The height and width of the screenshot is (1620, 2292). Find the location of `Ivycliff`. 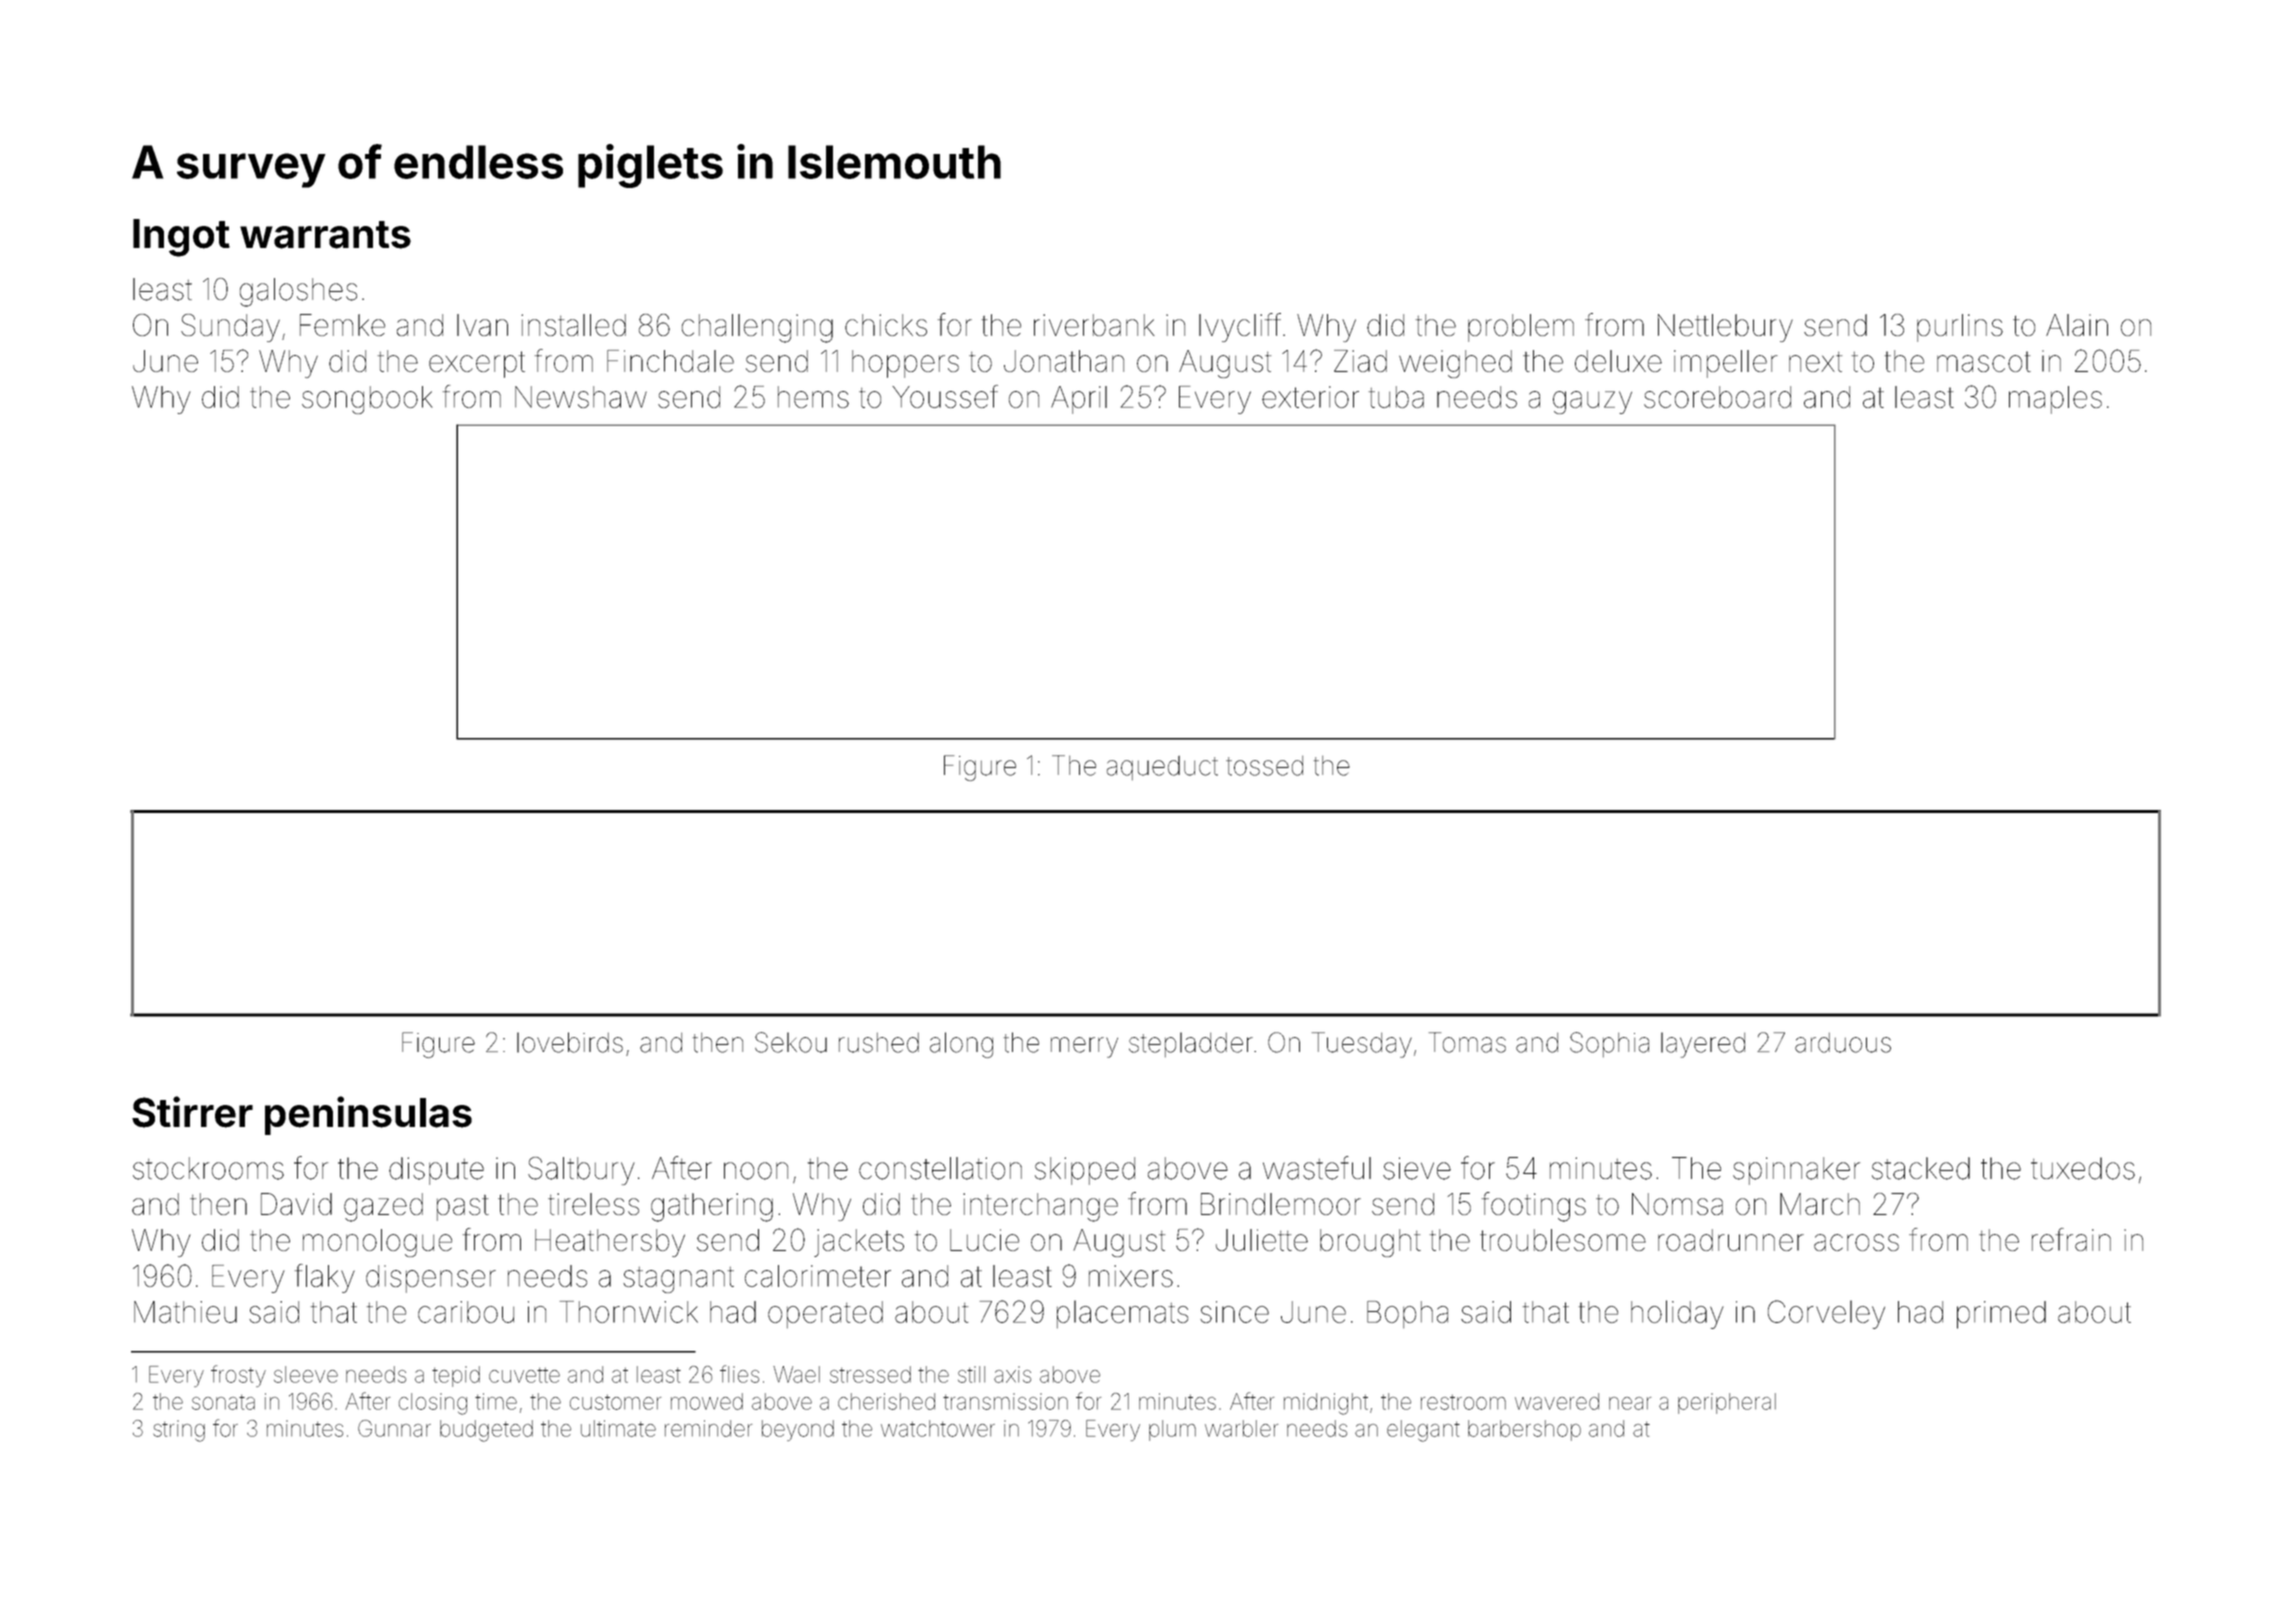

Ivycliff is located at coordinates (1240, 327).
